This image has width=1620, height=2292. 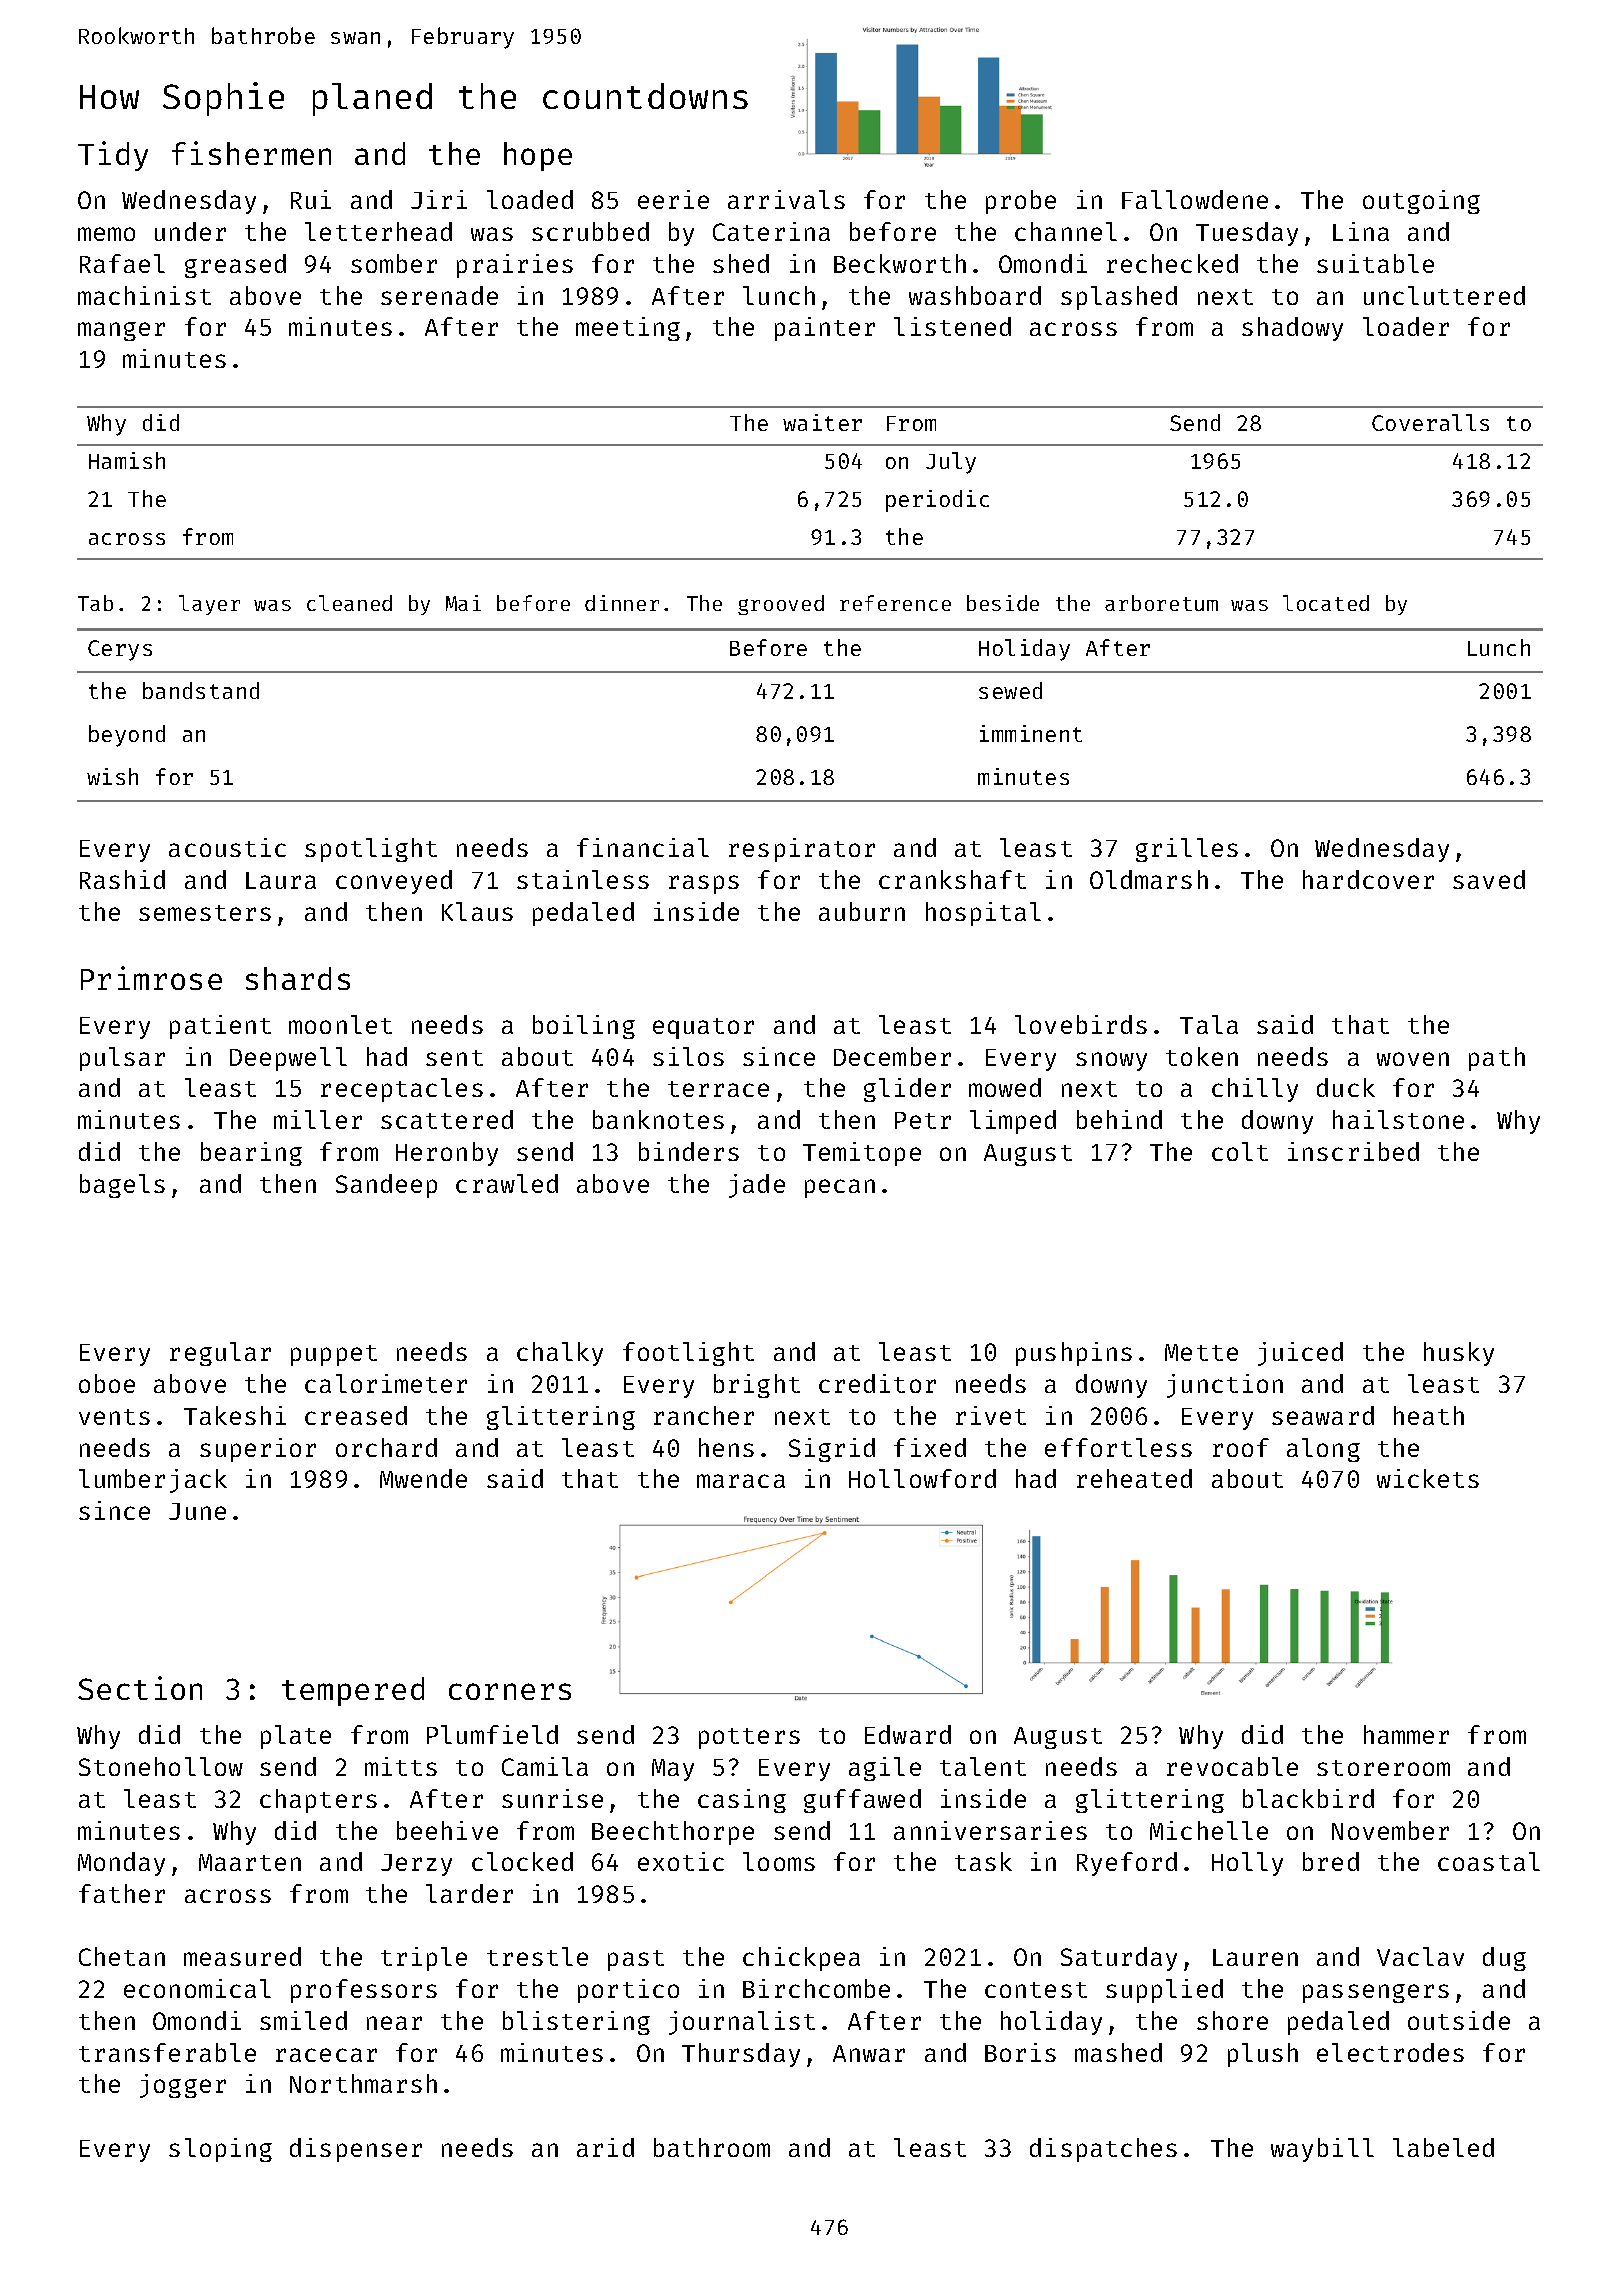 What do you see at coordinates (1021, 202) in the image?
I see `probe` at bounding box center [1021, 202].
